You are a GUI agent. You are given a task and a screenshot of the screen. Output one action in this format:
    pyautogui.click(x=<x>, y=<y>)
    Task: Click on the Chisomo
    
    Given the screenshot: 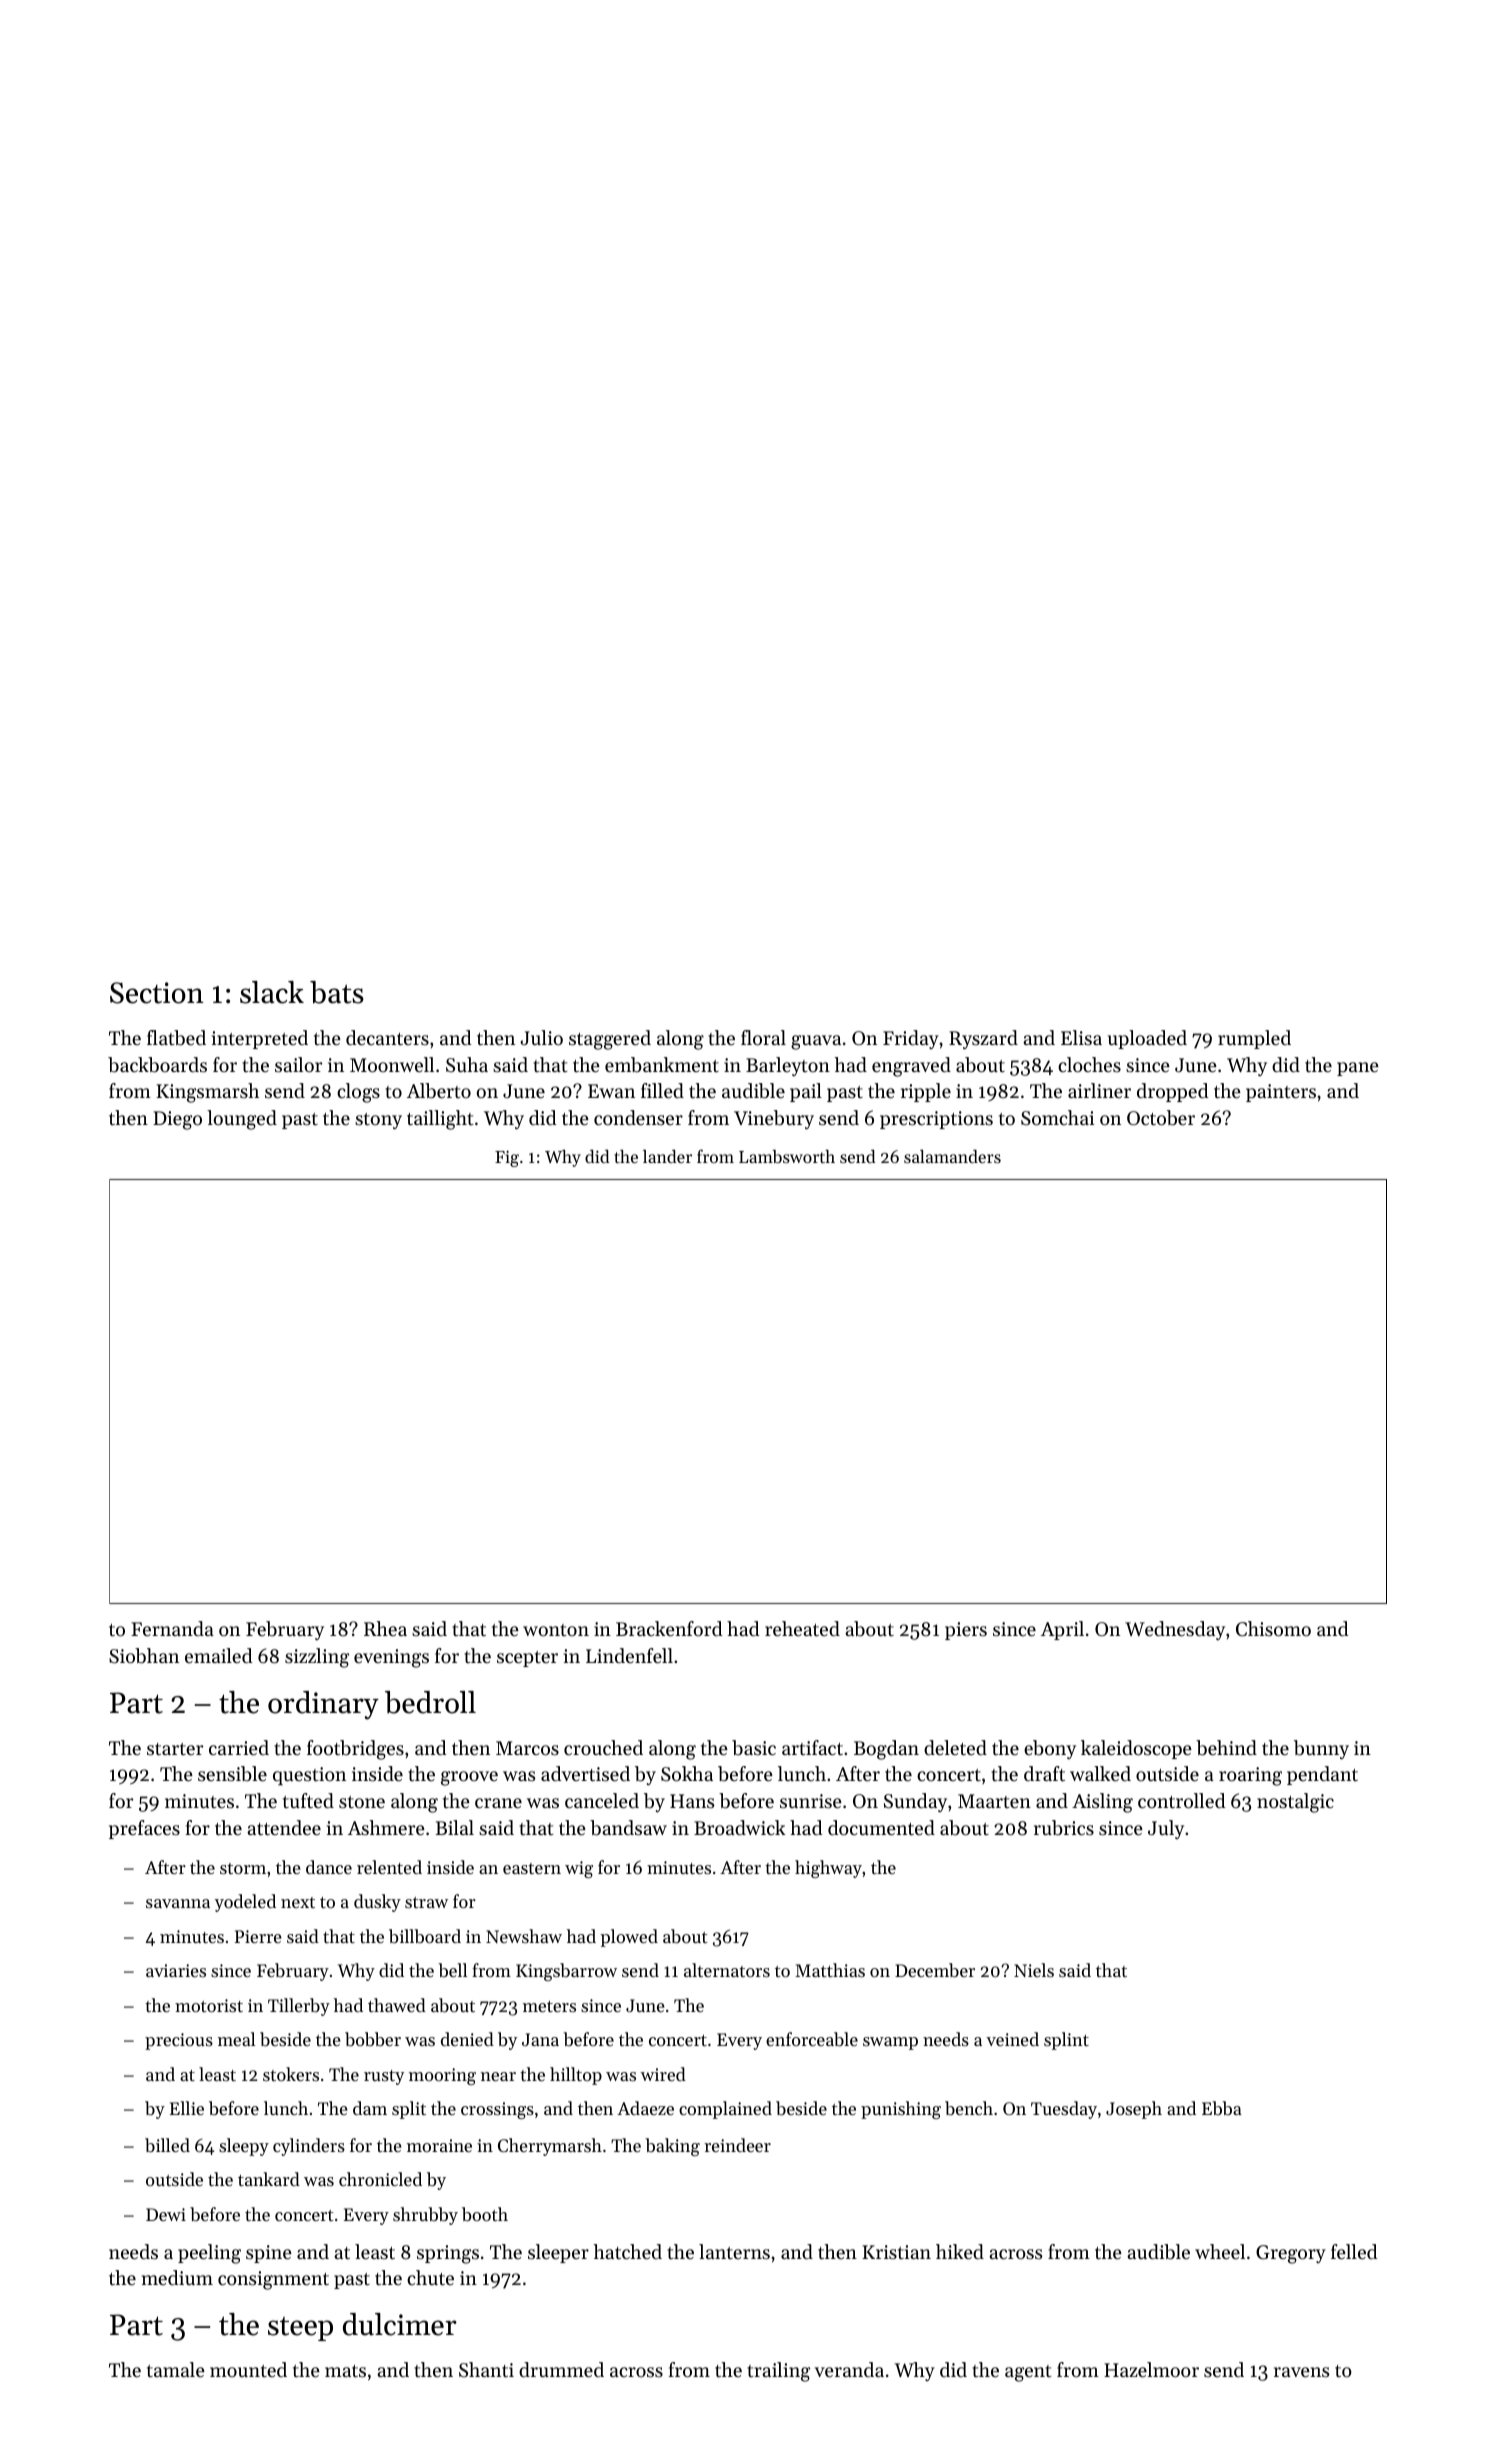 What is the action you would take?
    pyautogui.click(x=1273, y=1629)
